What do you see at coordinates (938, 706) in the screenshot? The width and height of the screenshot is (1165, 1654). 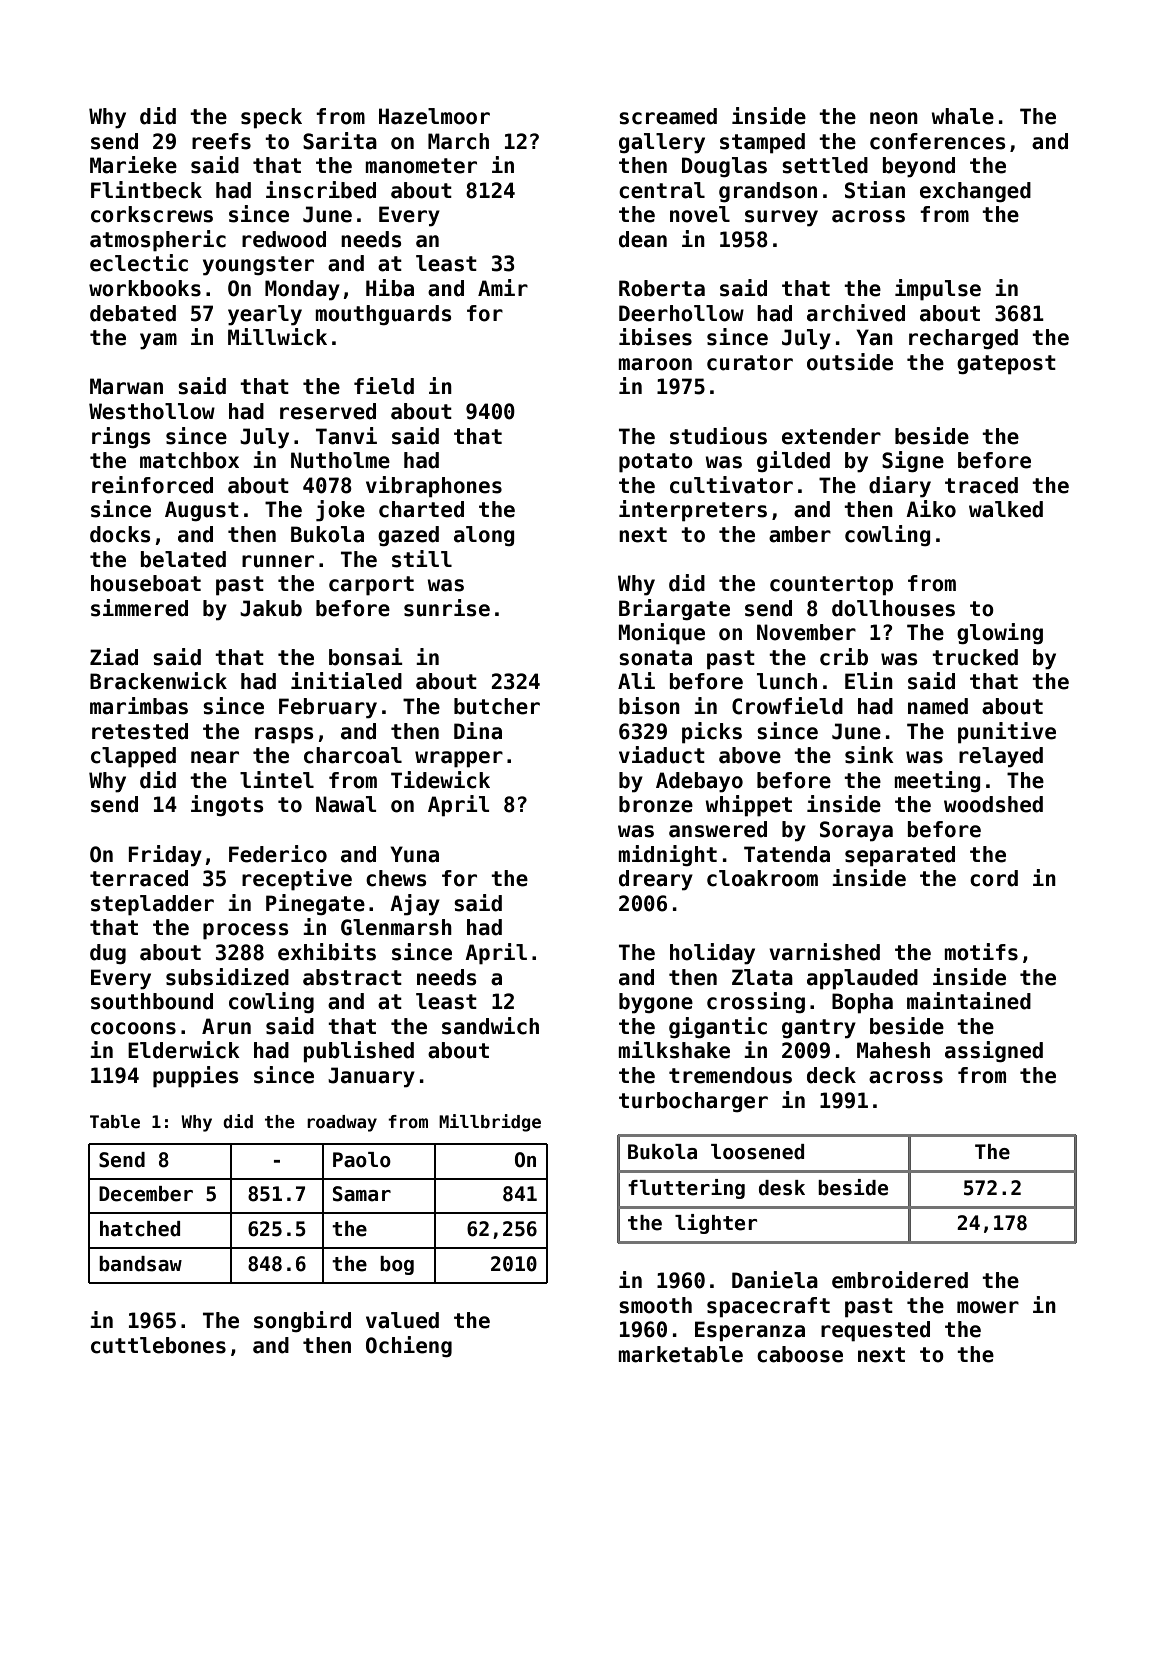 I see `named` at bounding box center [938, 706].
